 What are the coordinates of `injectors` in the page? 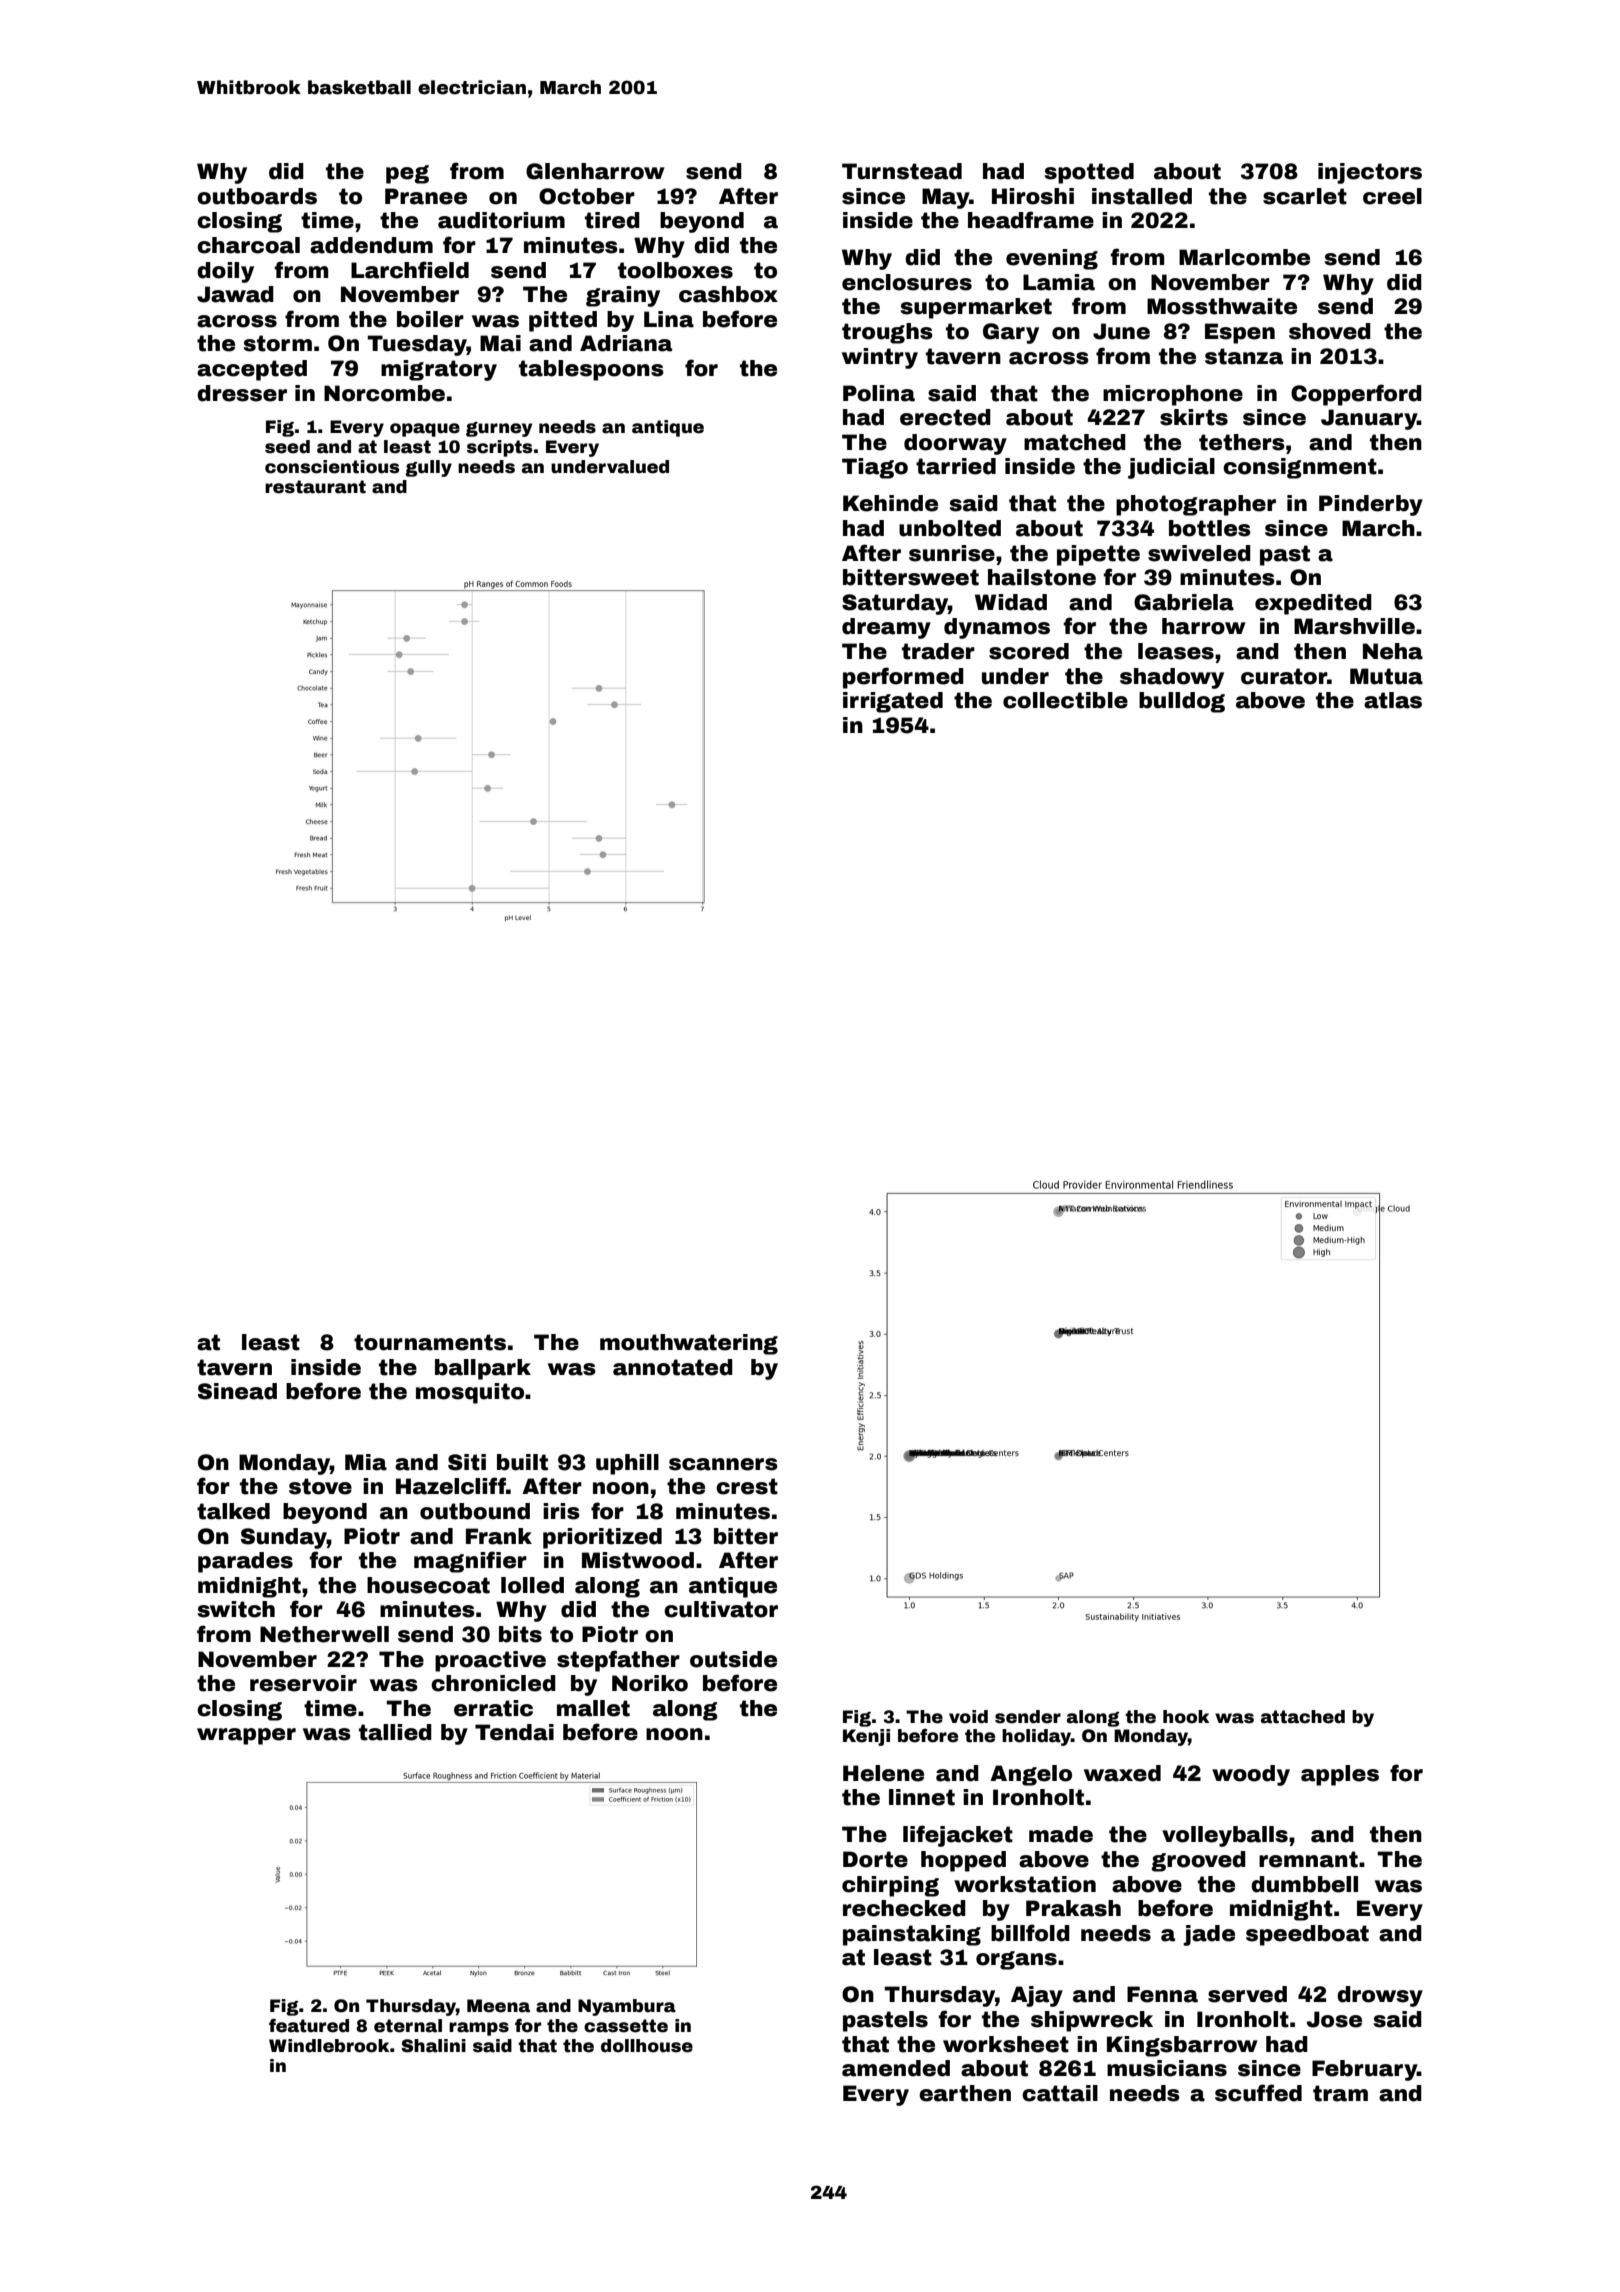 It's located at (1370, 173).
